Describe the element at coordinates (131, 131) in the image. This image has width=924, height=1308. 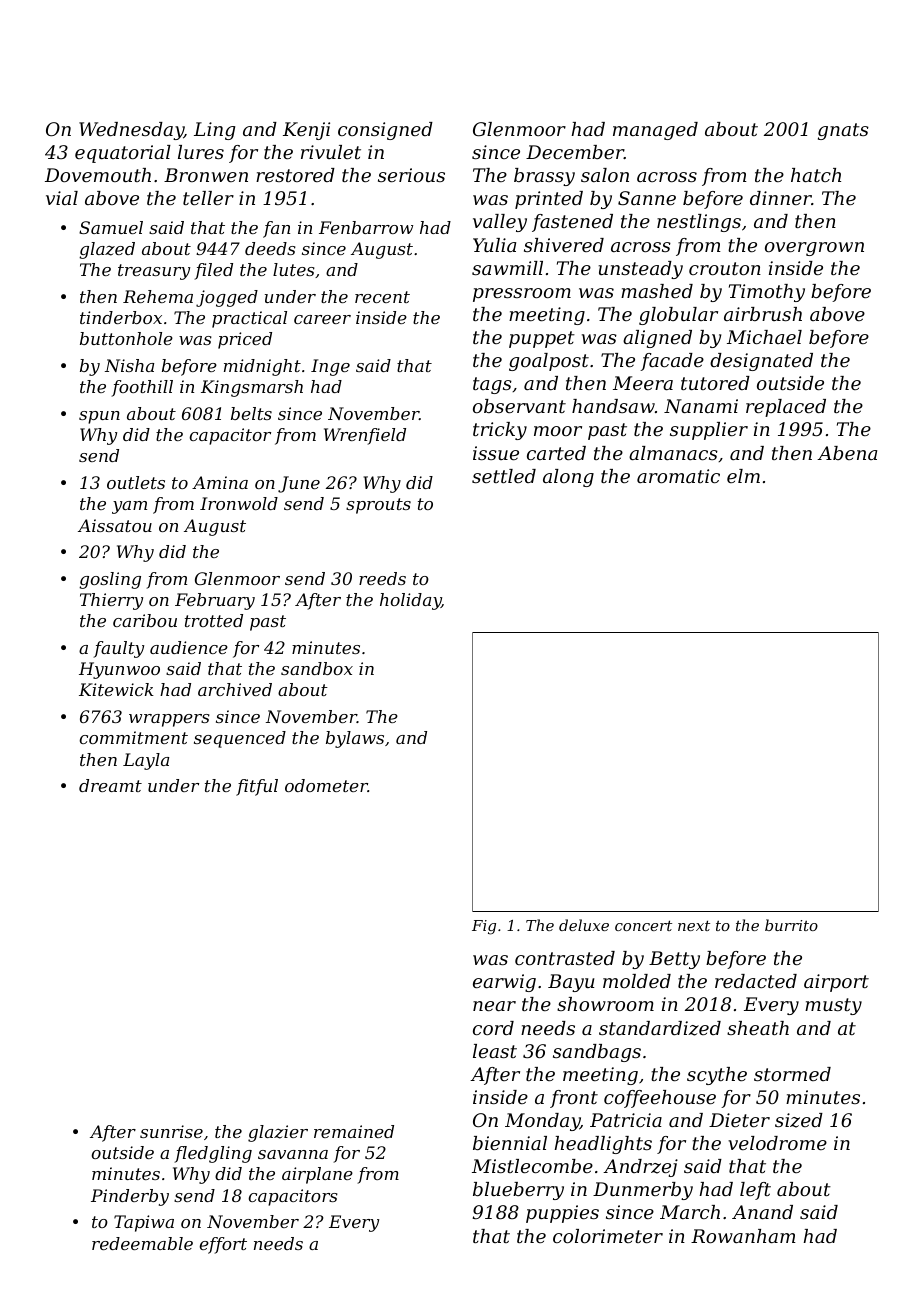
I see `Wednesday` at that location.
